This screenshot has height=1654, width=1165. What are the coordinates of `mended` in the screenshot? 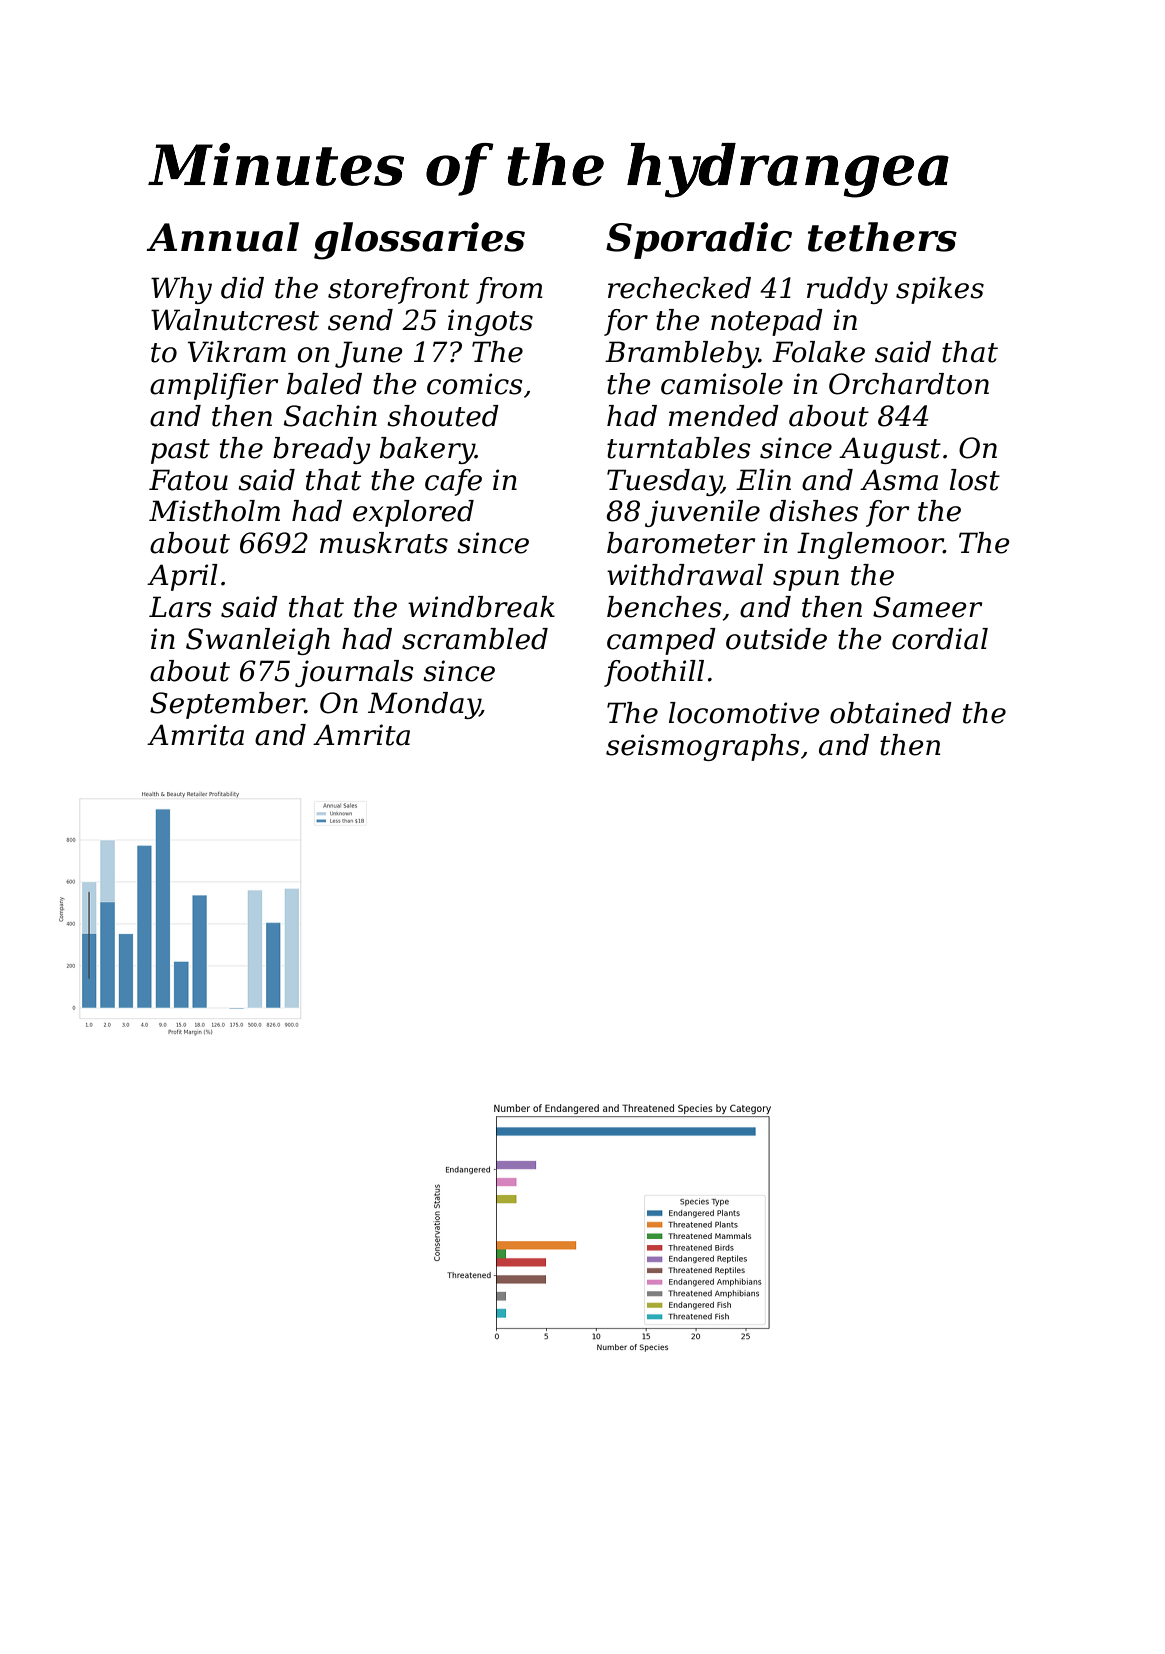 It's located at (724, 416).
